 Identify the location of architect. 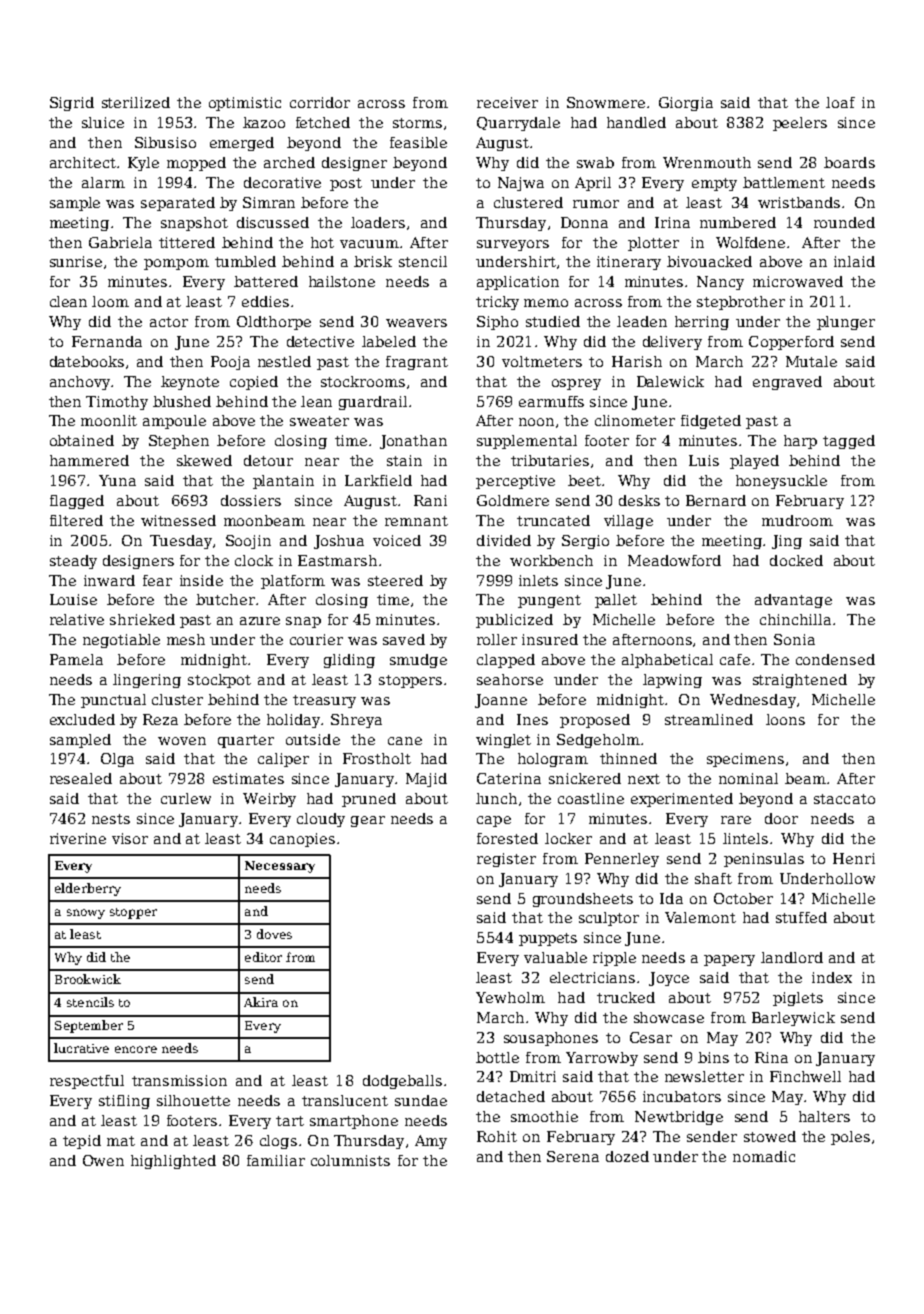
(83, 162).
